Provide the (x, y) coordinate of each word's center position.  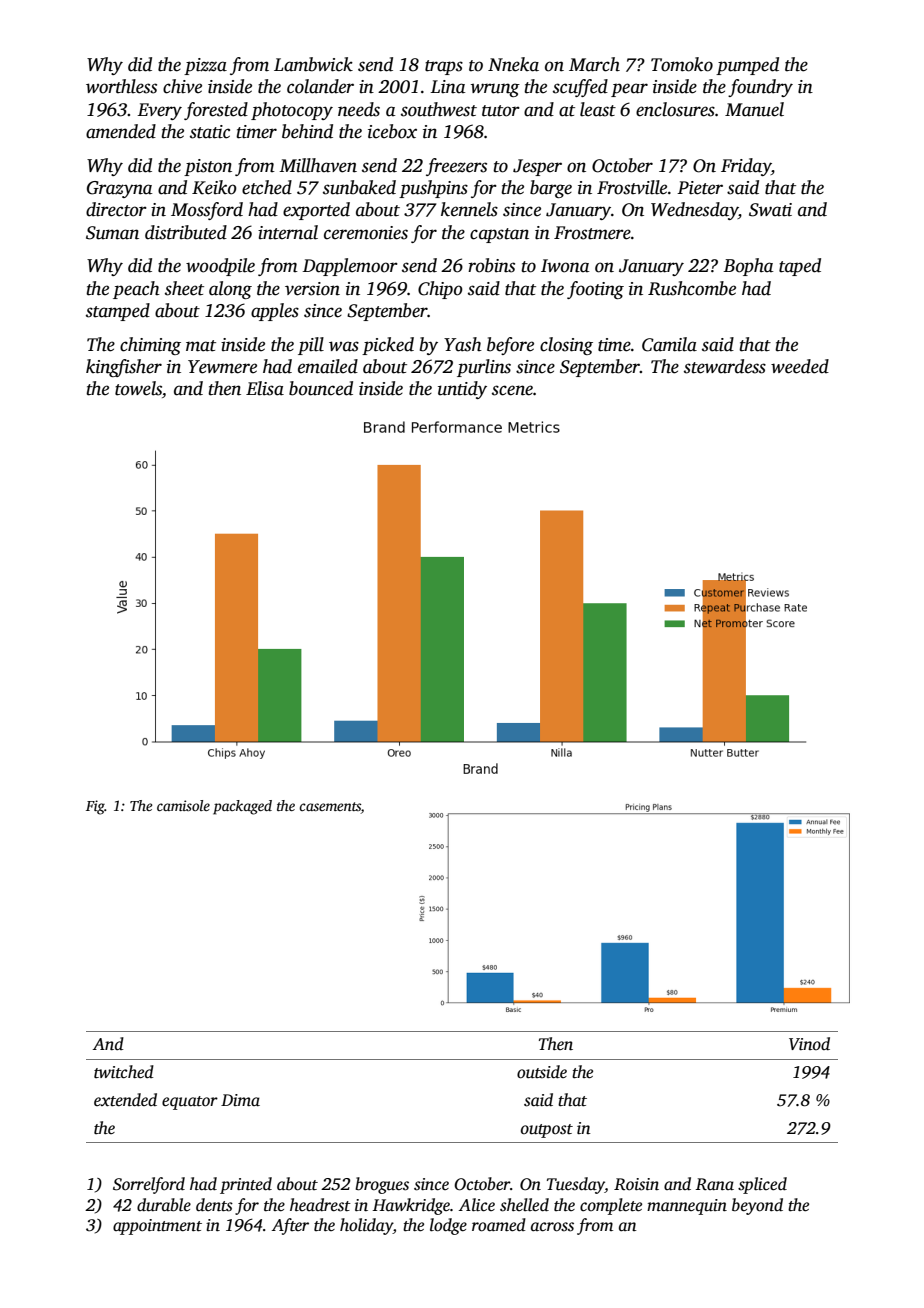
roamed (499, 1225)
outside (542, 1072)
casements (330, 808)
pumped (747, 66)
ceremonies (366, 233)
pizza (205, 66)
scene (512, 390)
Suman (112, 233)
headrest (320, 1205)
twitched (124, 1072)
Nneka (513, 64)
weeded (800, 366)
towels (138, 388)
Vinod (809, 1043)
